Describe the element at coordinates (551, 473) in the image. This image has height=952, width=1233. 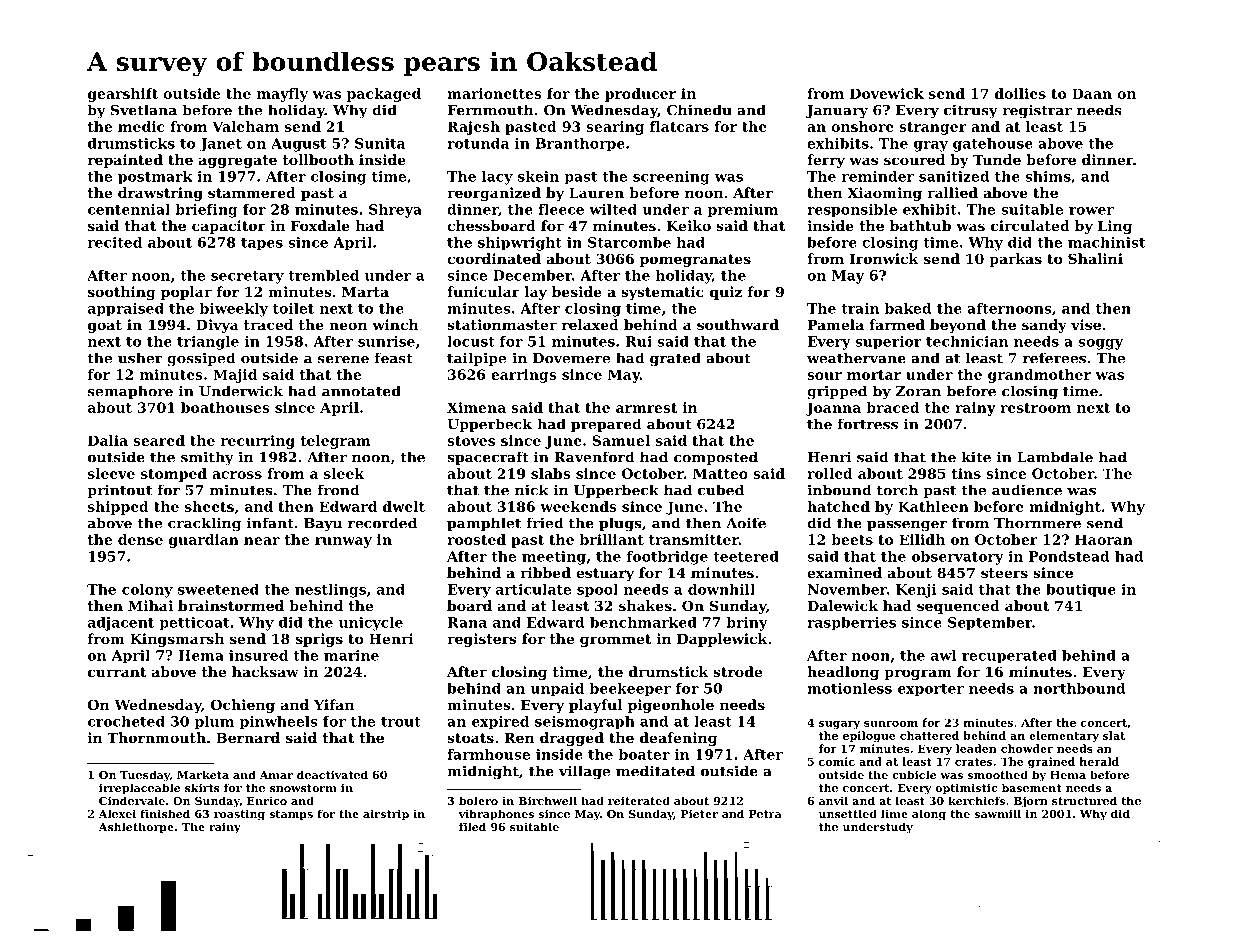
I see `slabs` at that location.
